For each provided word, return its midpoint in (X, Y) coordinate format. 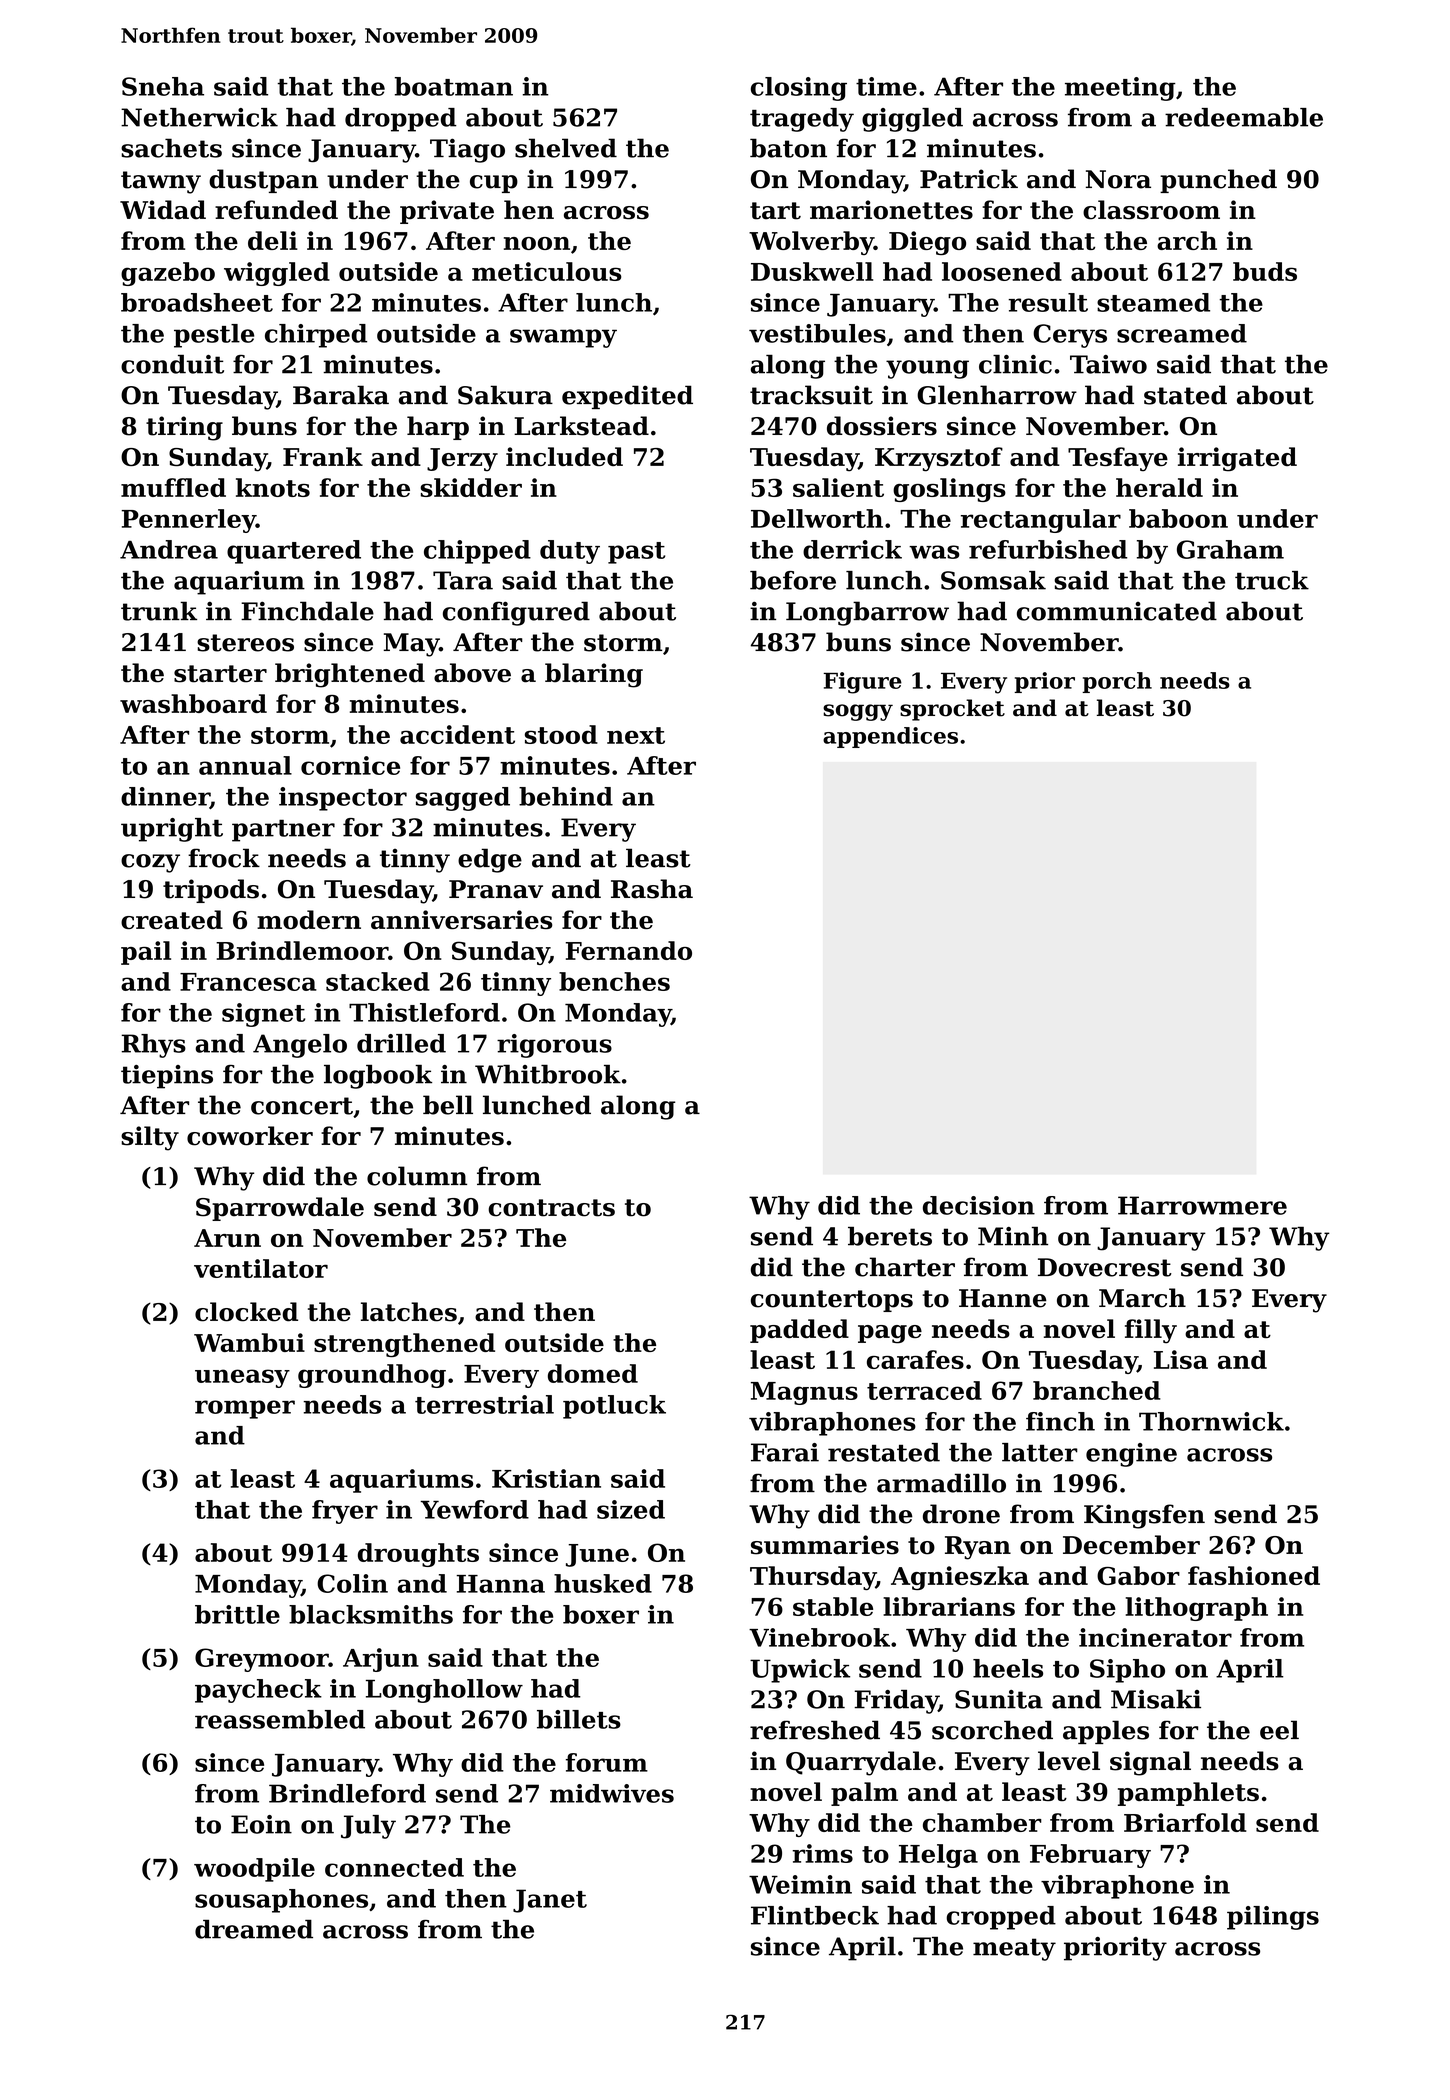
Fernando (629, 950)
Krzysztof (939, 459)
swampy (563, 338)
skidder (471, 487)
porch (1117, 682)
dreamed (254, 1929)
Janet (550, 1901)
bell (448, 1105)
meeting (1120, 89)
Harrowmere (1202, 1205)
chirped (316, 336)
